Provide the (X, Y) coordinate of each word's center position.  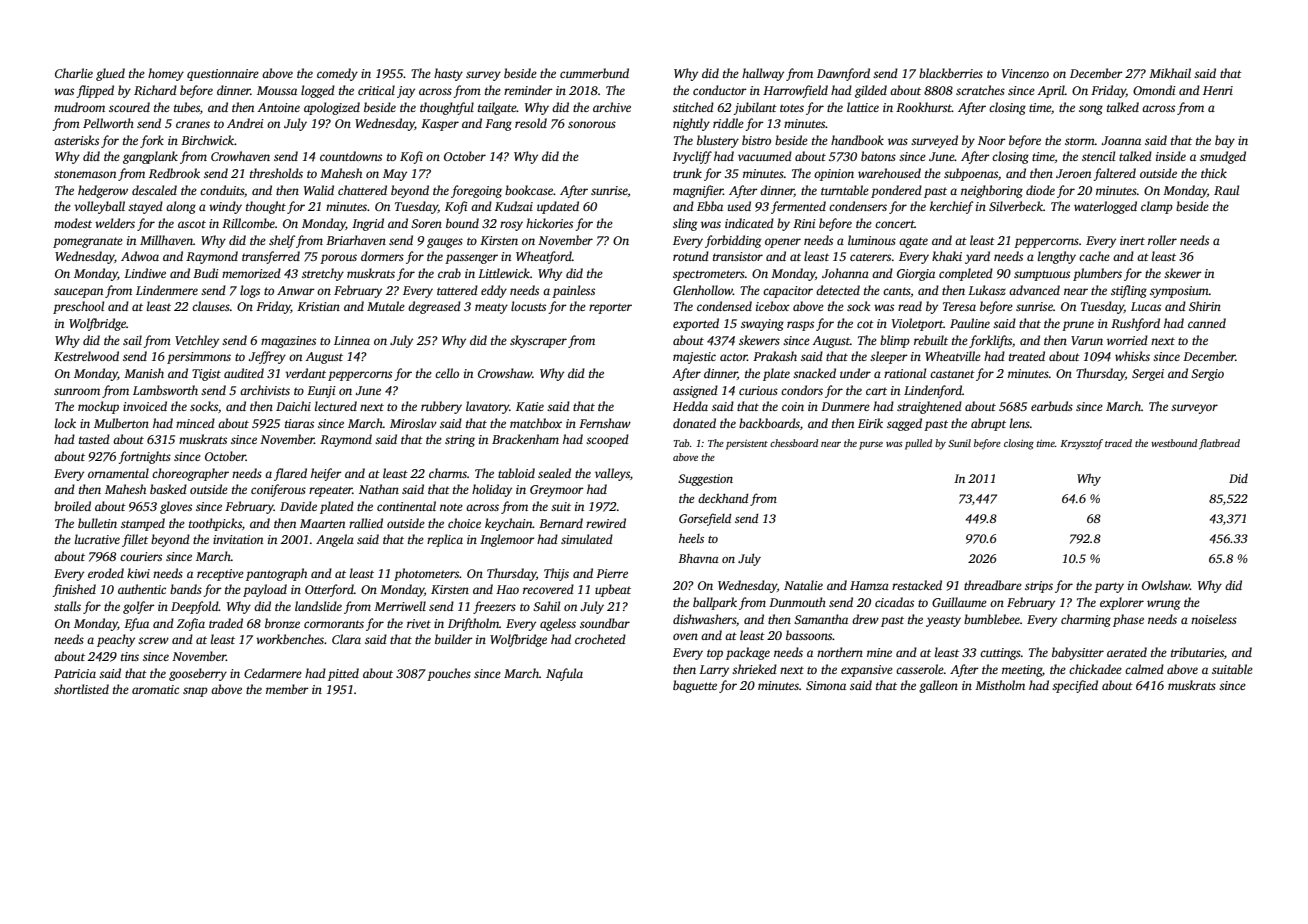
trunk (687, 173)
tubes (187, 107)
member (287, 689)
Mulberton (121, 423)
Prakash (775, 356)
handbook (857, 140)
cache (1094, 256)
